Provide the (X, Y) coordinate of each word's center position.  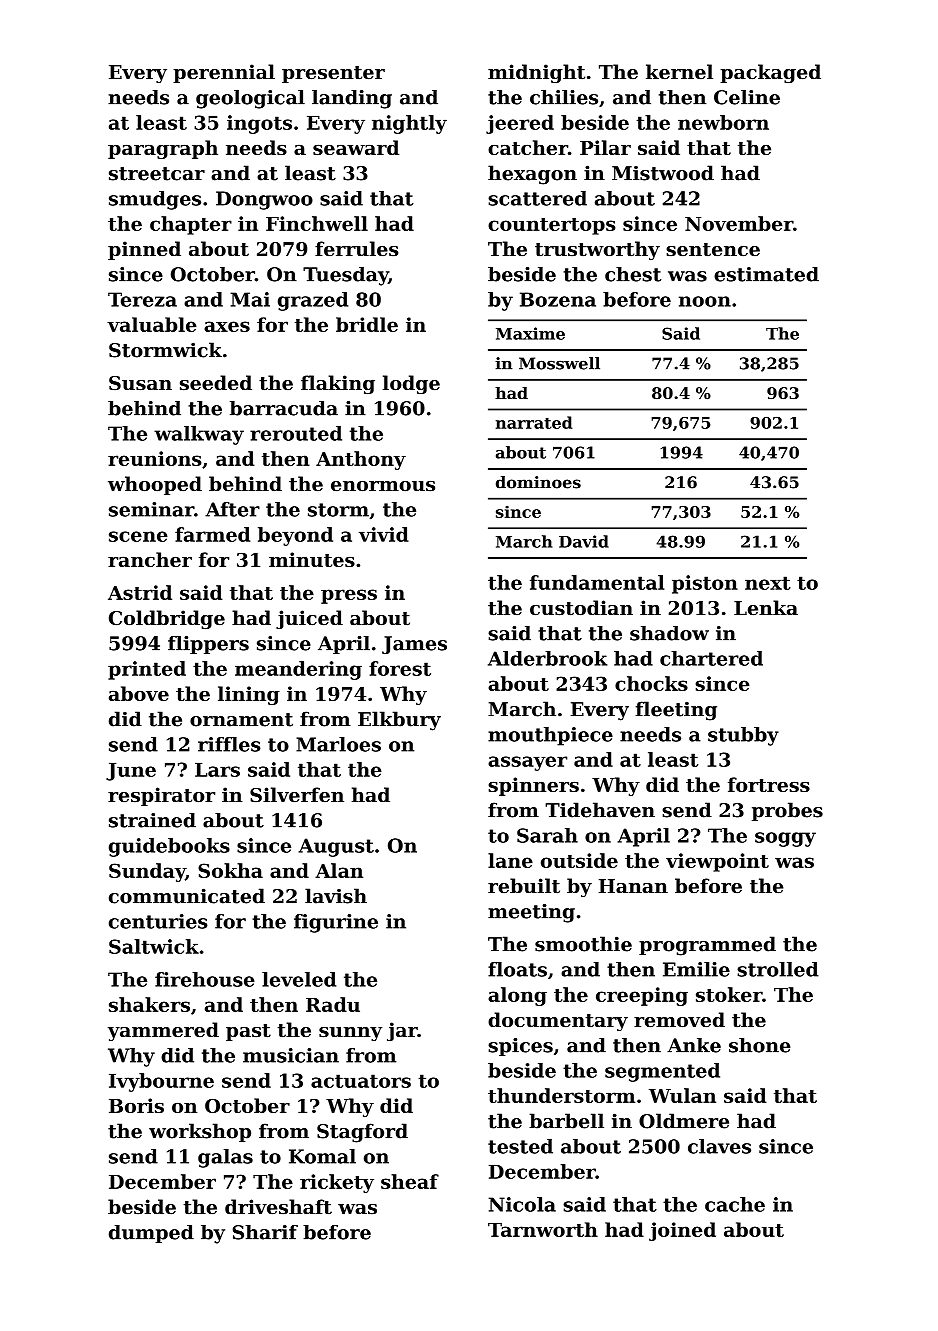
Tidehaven (600, 810)
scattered (537, 198)
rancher (150, 559)
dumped (151, 1234)
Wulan (682, 1095)
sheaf (410, 1181)
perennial (224, 73)
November (739, 223)
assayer (527, 763)
